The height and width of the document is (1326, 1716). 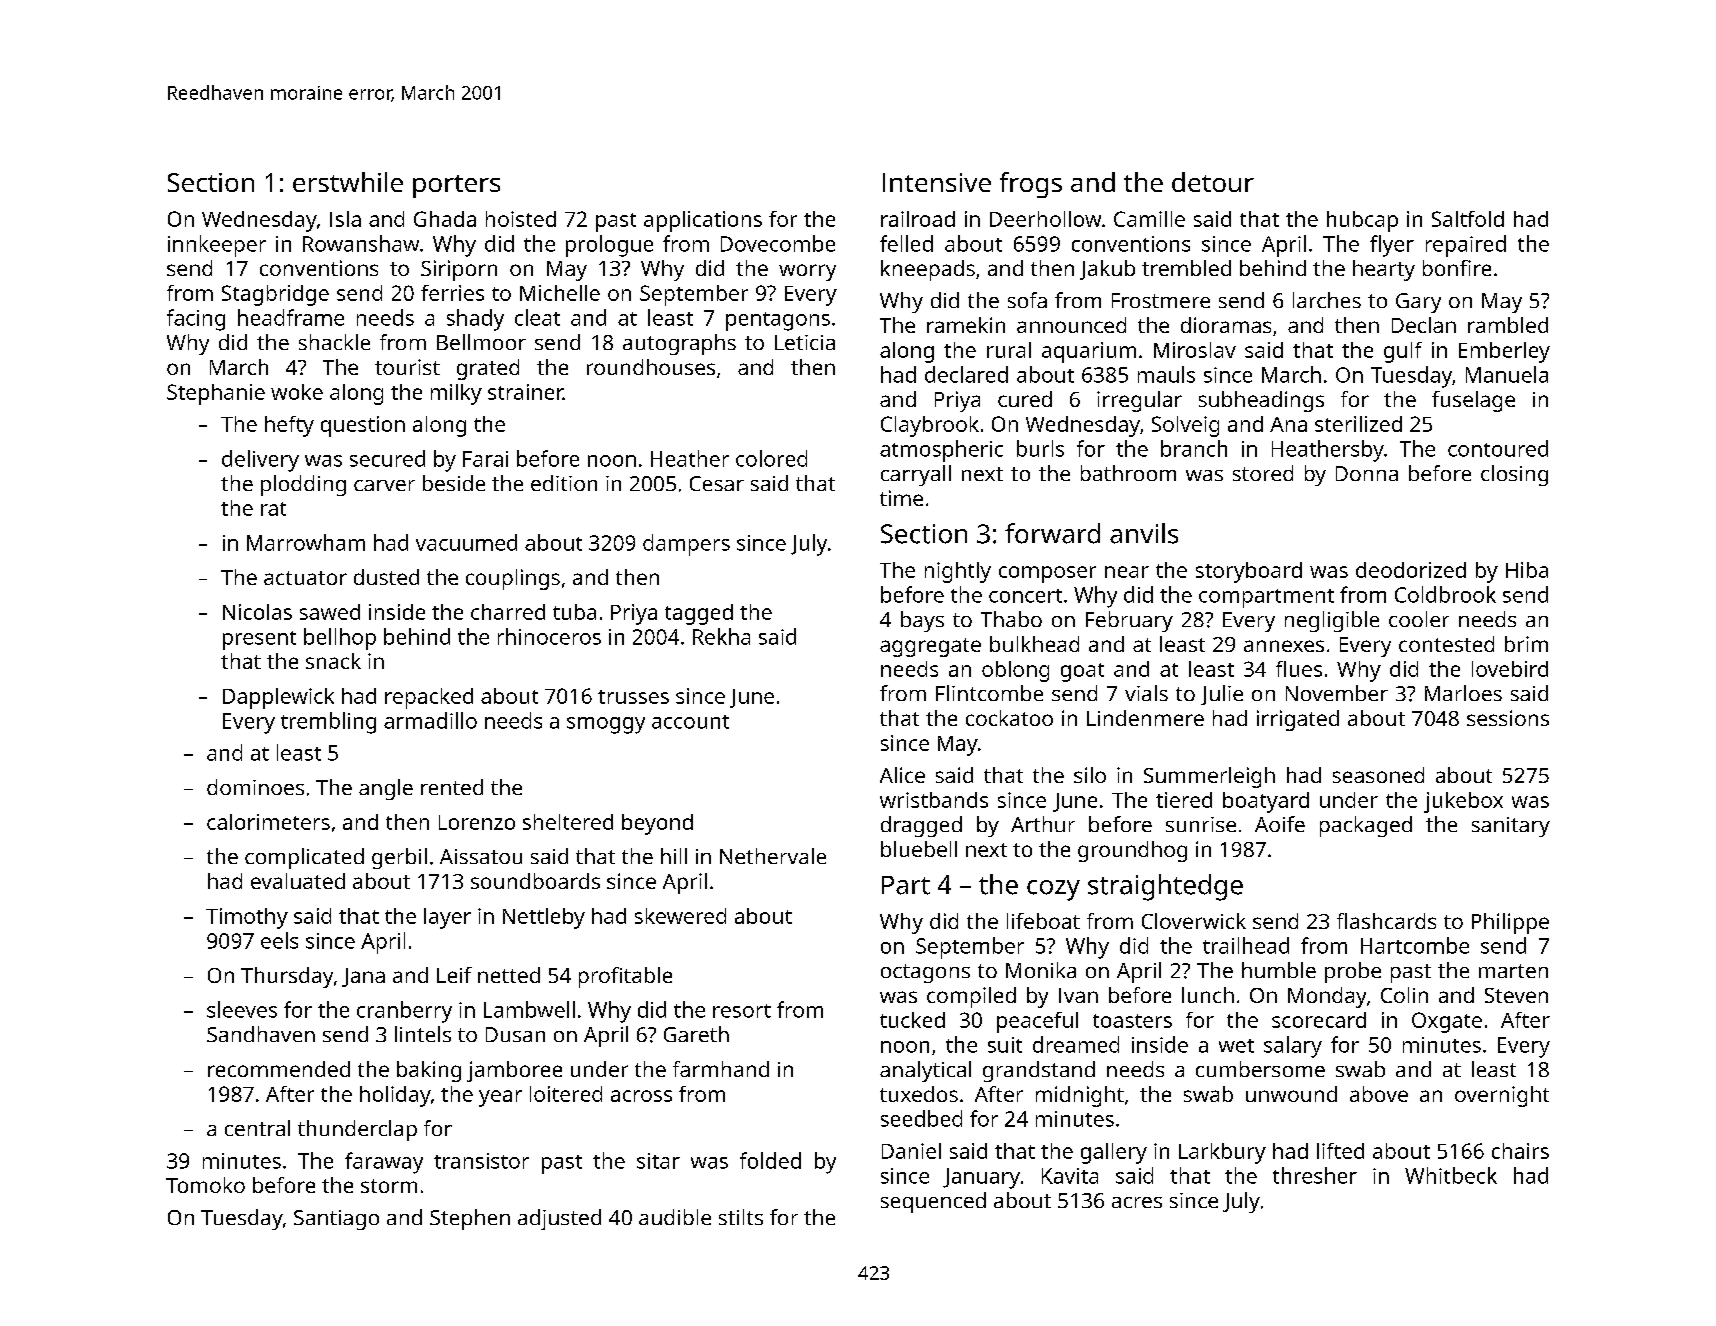 What do you see at coordinates (196, 320) in the document?
I see `facing` at bounding box center [196, 320].
